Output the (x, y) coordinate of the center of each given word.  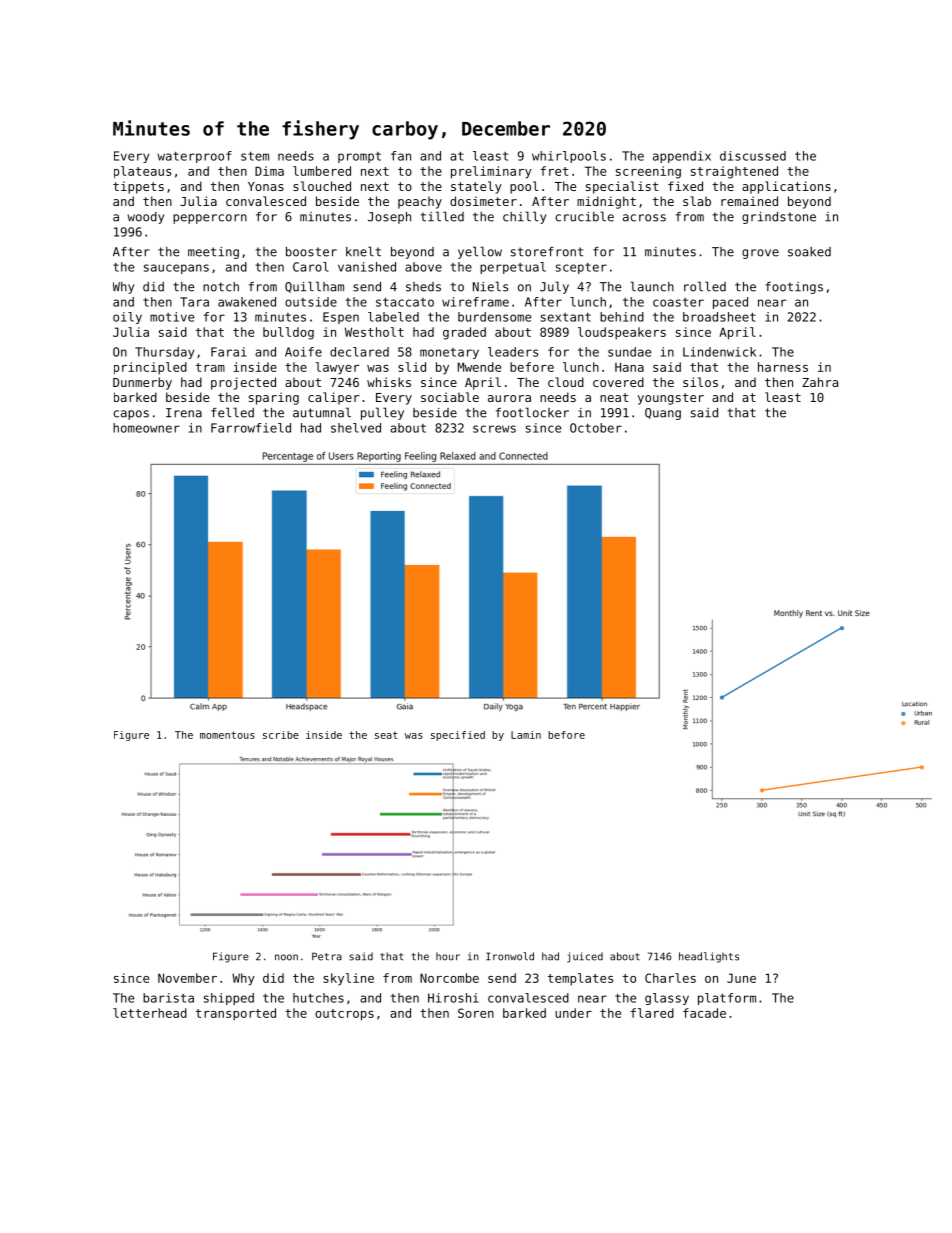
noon (286, 957)
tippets (138, 187)
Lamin (526, 735)
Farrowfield (251, 428)
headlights (709, 957)
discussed (753, 156)
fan (401, 156)
